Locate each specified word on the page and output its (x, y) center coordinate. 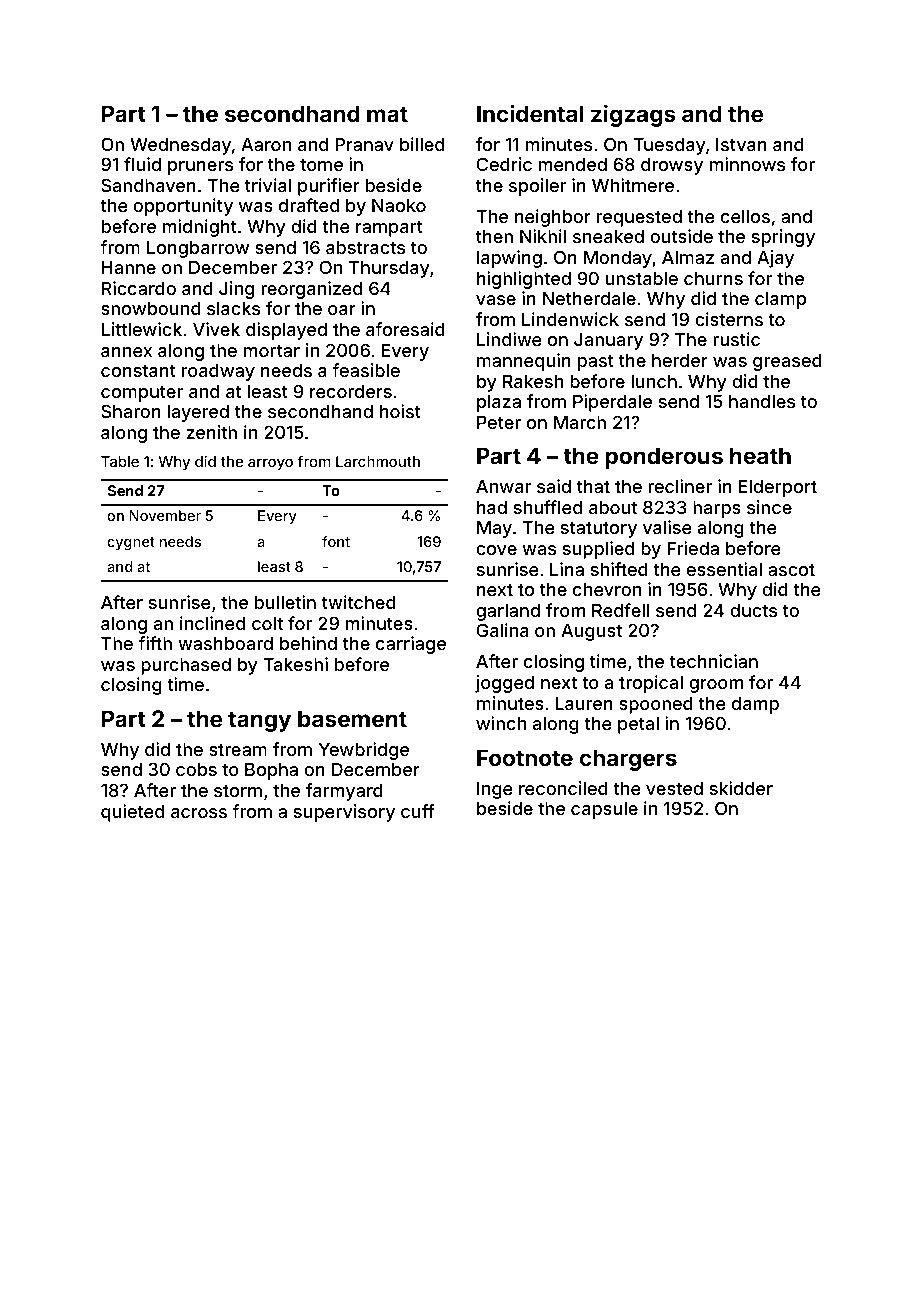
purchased (186, 666)
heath (760, 455)
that (593, 486)
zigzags (633, 115)
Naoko (399, 205)
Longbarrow (198, 249)
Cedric (504, 164)
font (336, 541)
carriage (411, 645)
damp (755, 705)
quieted (132, 813)
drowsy (672, 166)
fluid (142, 164)
